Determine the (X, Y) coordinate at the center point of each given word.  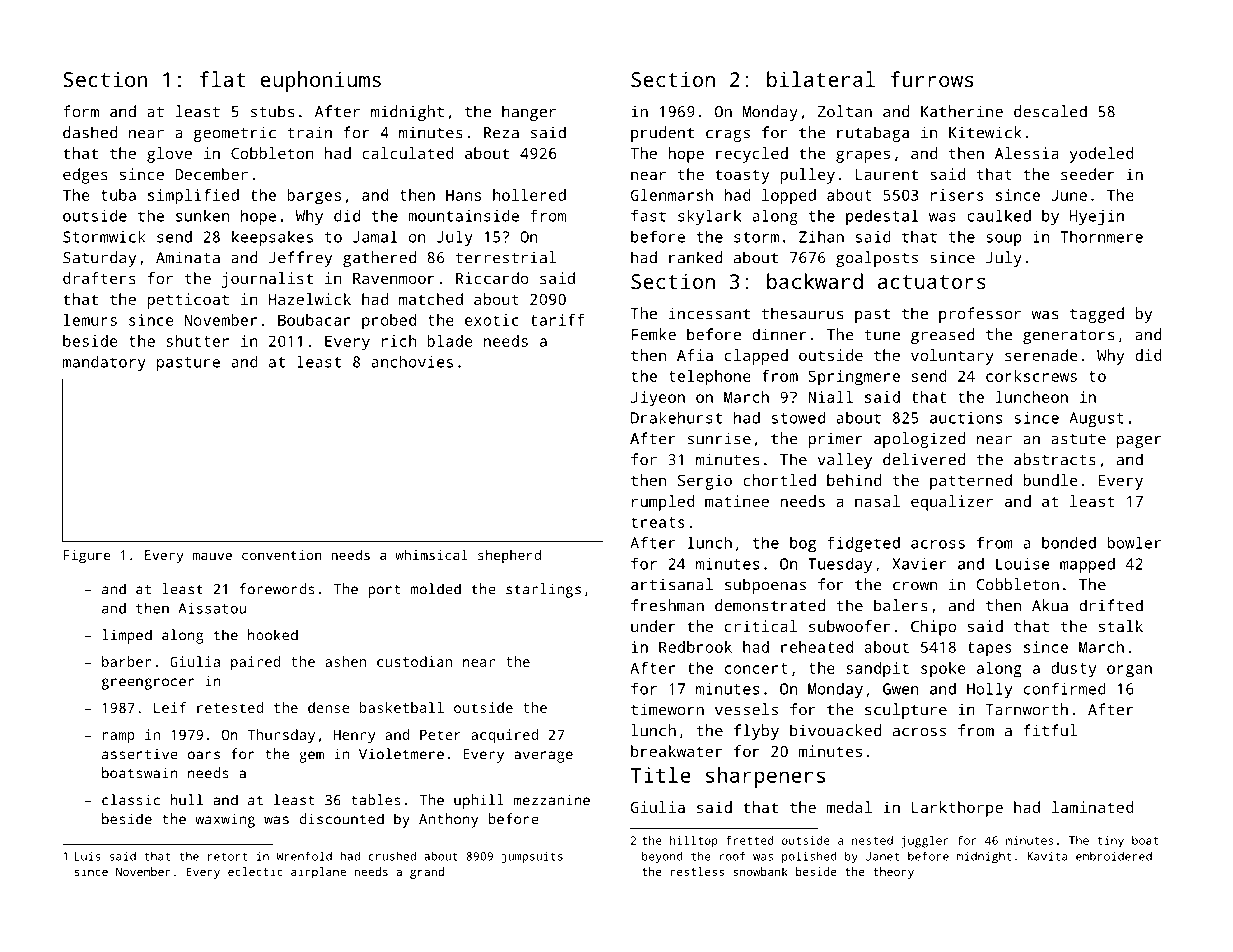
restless (697, 871)
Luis (88, 856)
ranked (696, 257)
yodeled (1102, 155)
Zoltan (845, 111)
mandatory (104, 363)
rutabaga (873, 134)
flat (222, 79)
